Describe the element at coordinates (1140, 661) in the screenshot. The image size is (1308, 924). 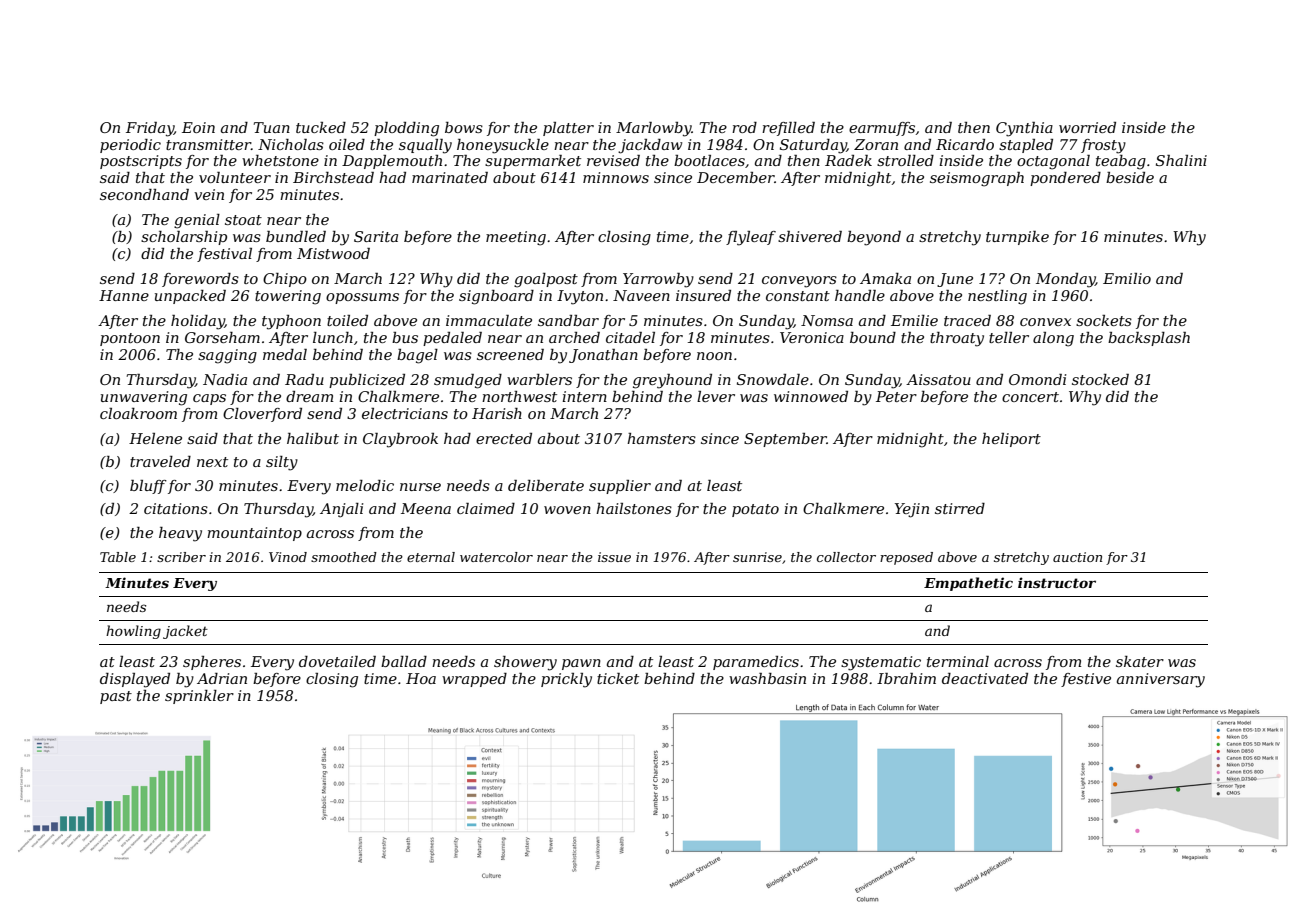
I see `skater` at that location.
